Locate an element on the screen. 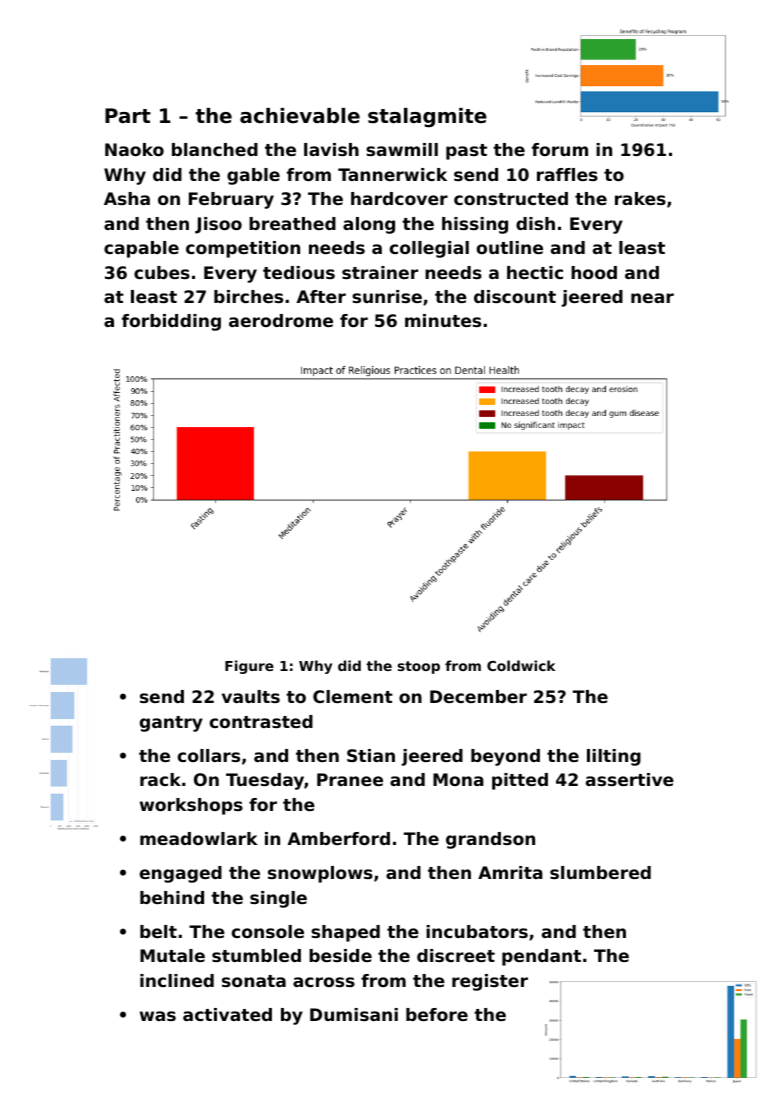 Image resolution: width=780 pixels, height=1107 pixels. forum is located at coordinates (560, 149).
